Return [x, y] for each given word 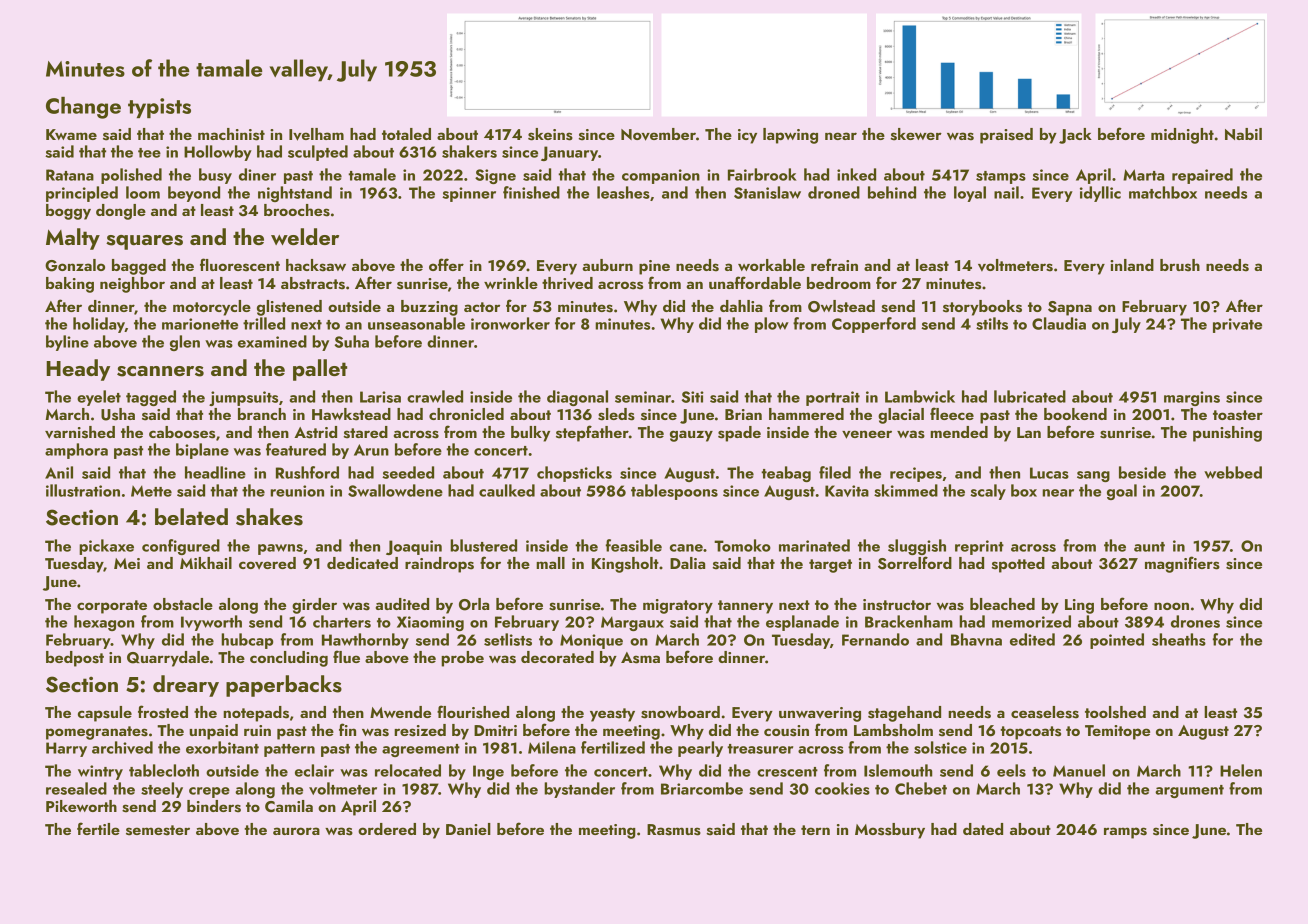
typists [159, 108]
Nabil [1243, 134]
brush [1180, 265]
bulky [530, 434]
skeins [550, 134]
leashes [623, 192]
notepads [256, 714]
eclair [314, 770]
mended [959, 432]
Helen [1241, 770]
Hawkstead [351, 414]
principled [82, 194]
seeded [408, 472]
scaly [988, 492]
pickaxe [106, 547]
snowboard [680, 712]
